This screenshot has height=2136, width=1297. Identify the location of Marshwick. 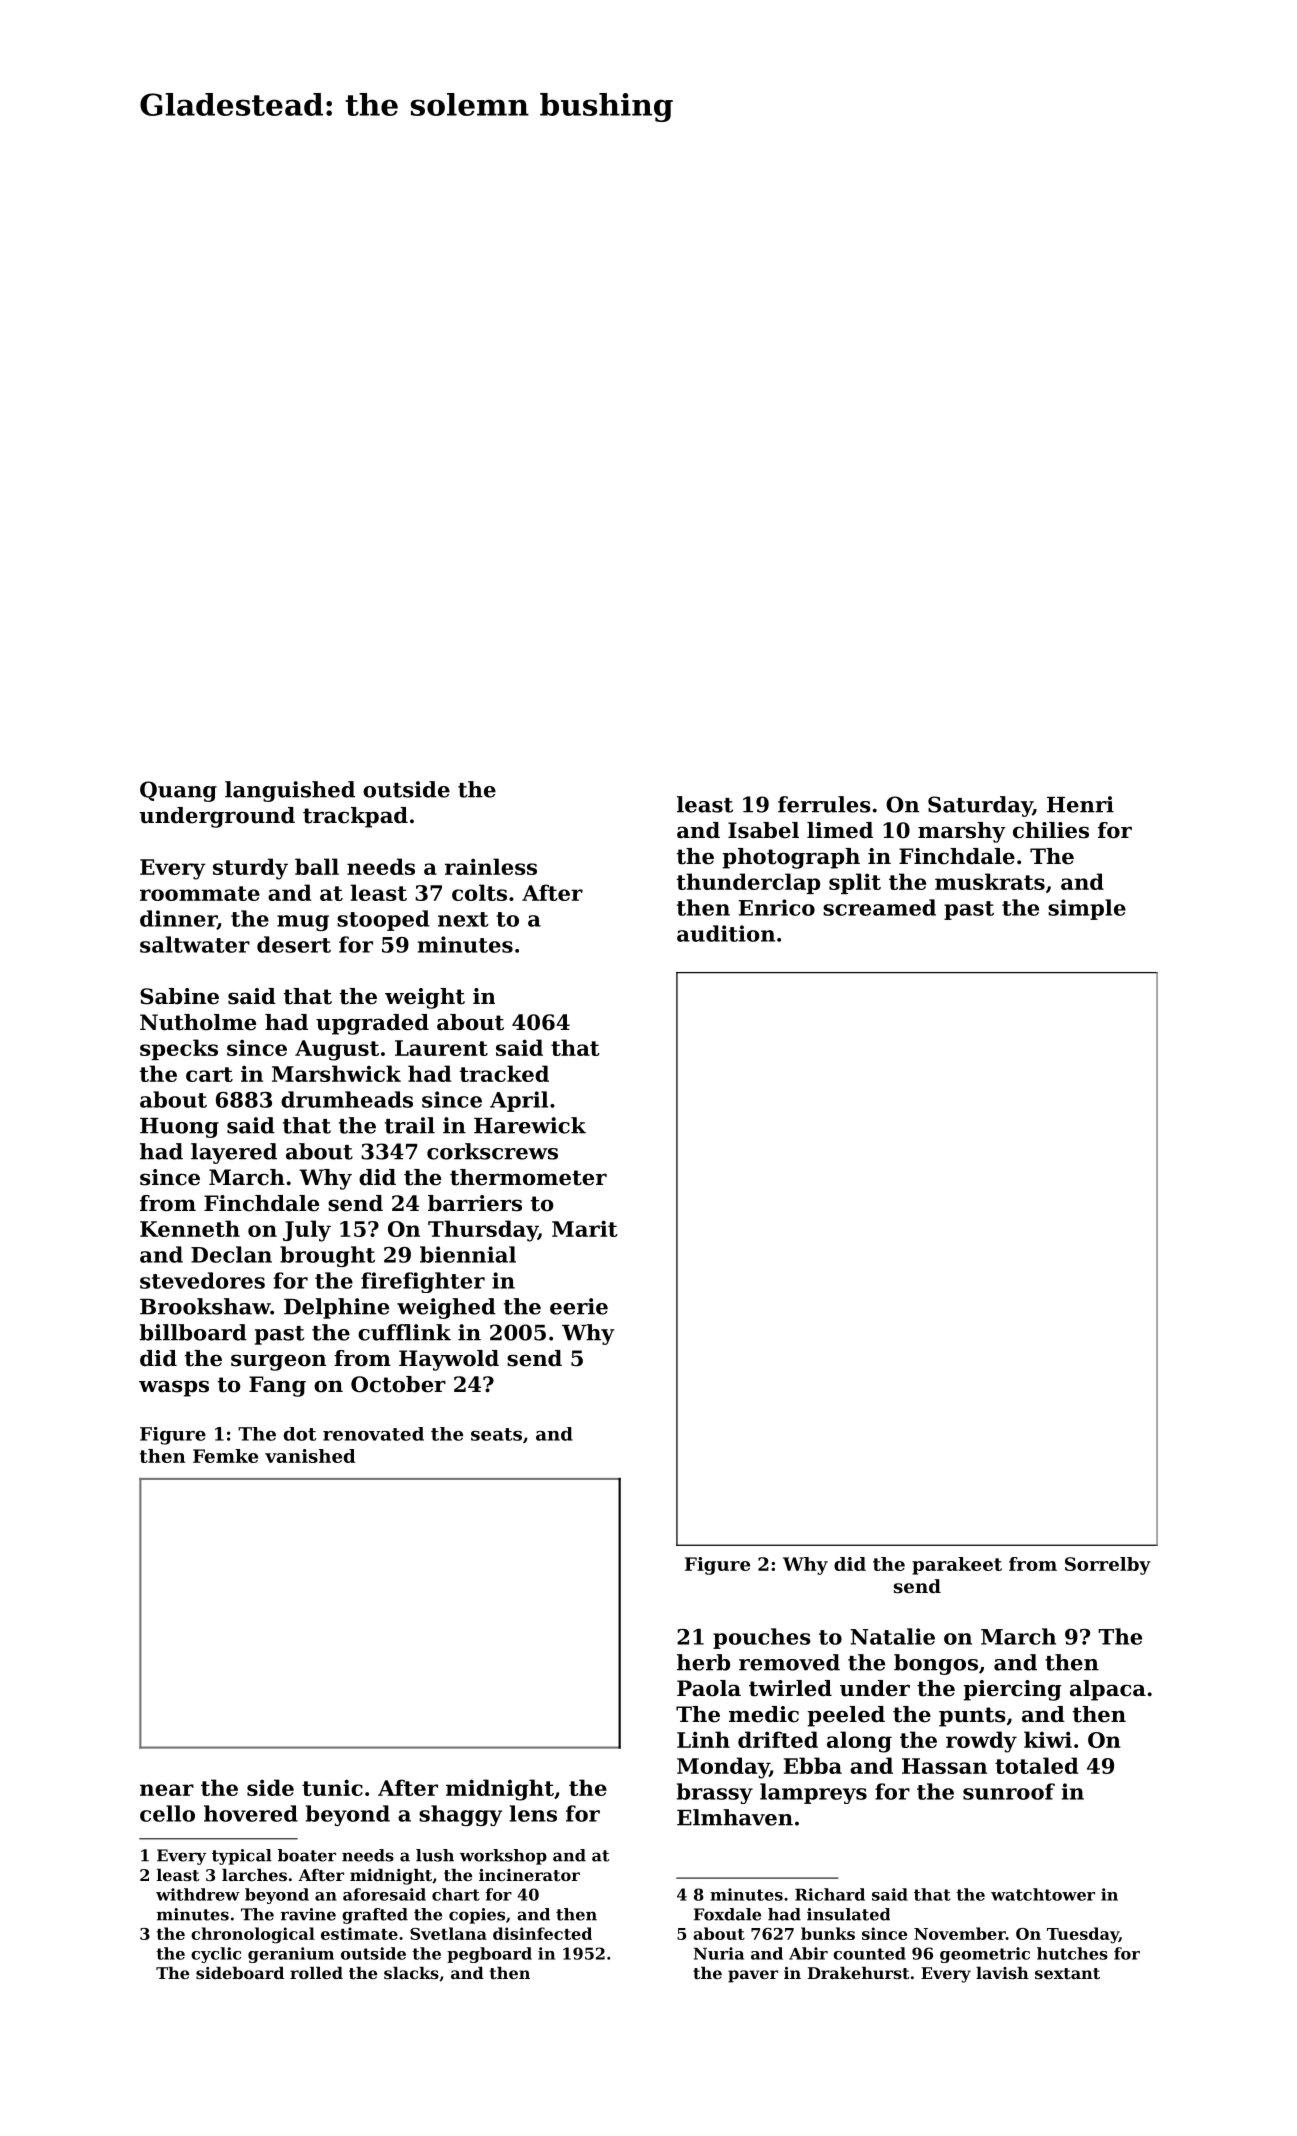
(336, 1073).
